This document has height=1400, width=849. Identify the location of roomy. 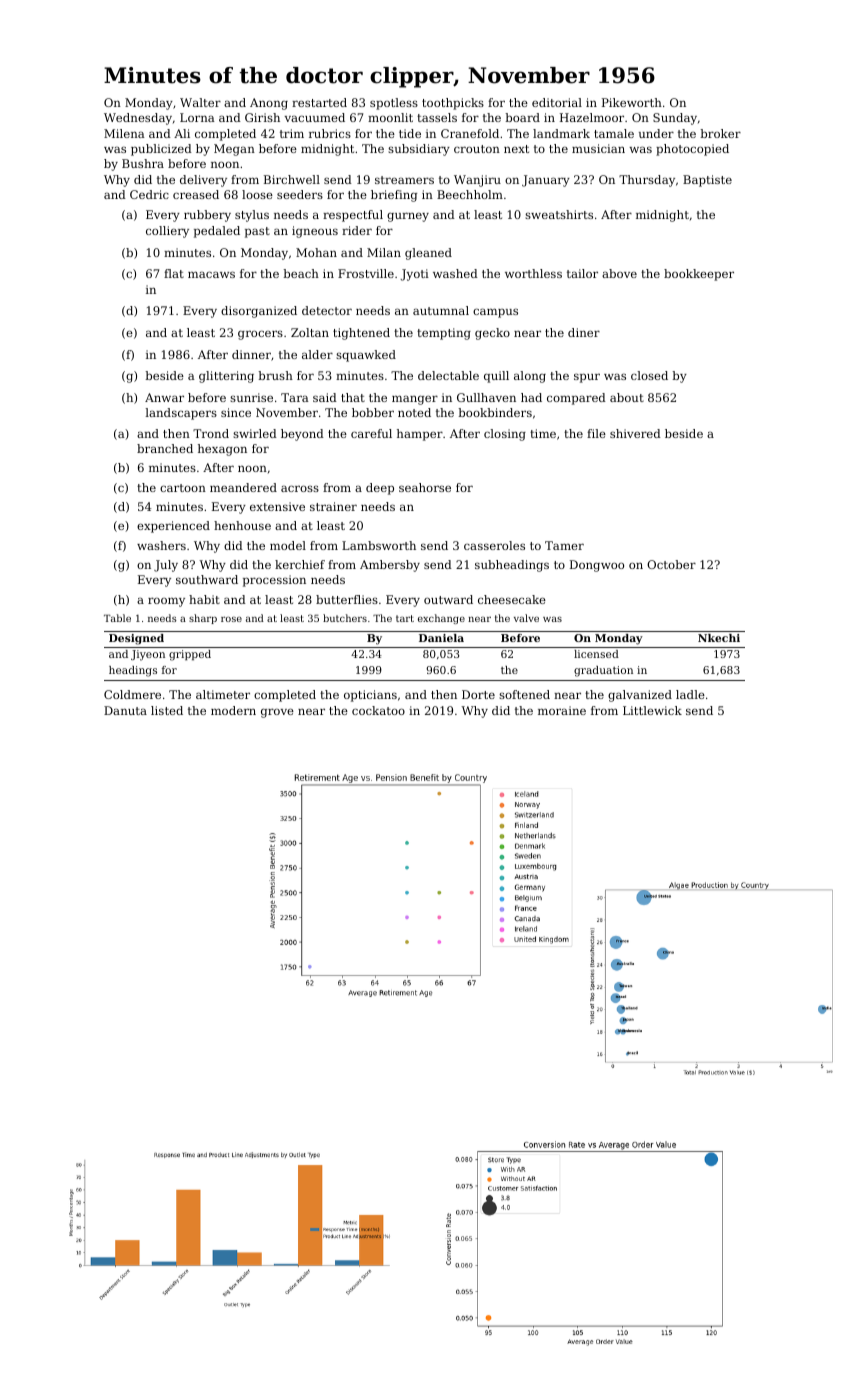
(166, 602).
